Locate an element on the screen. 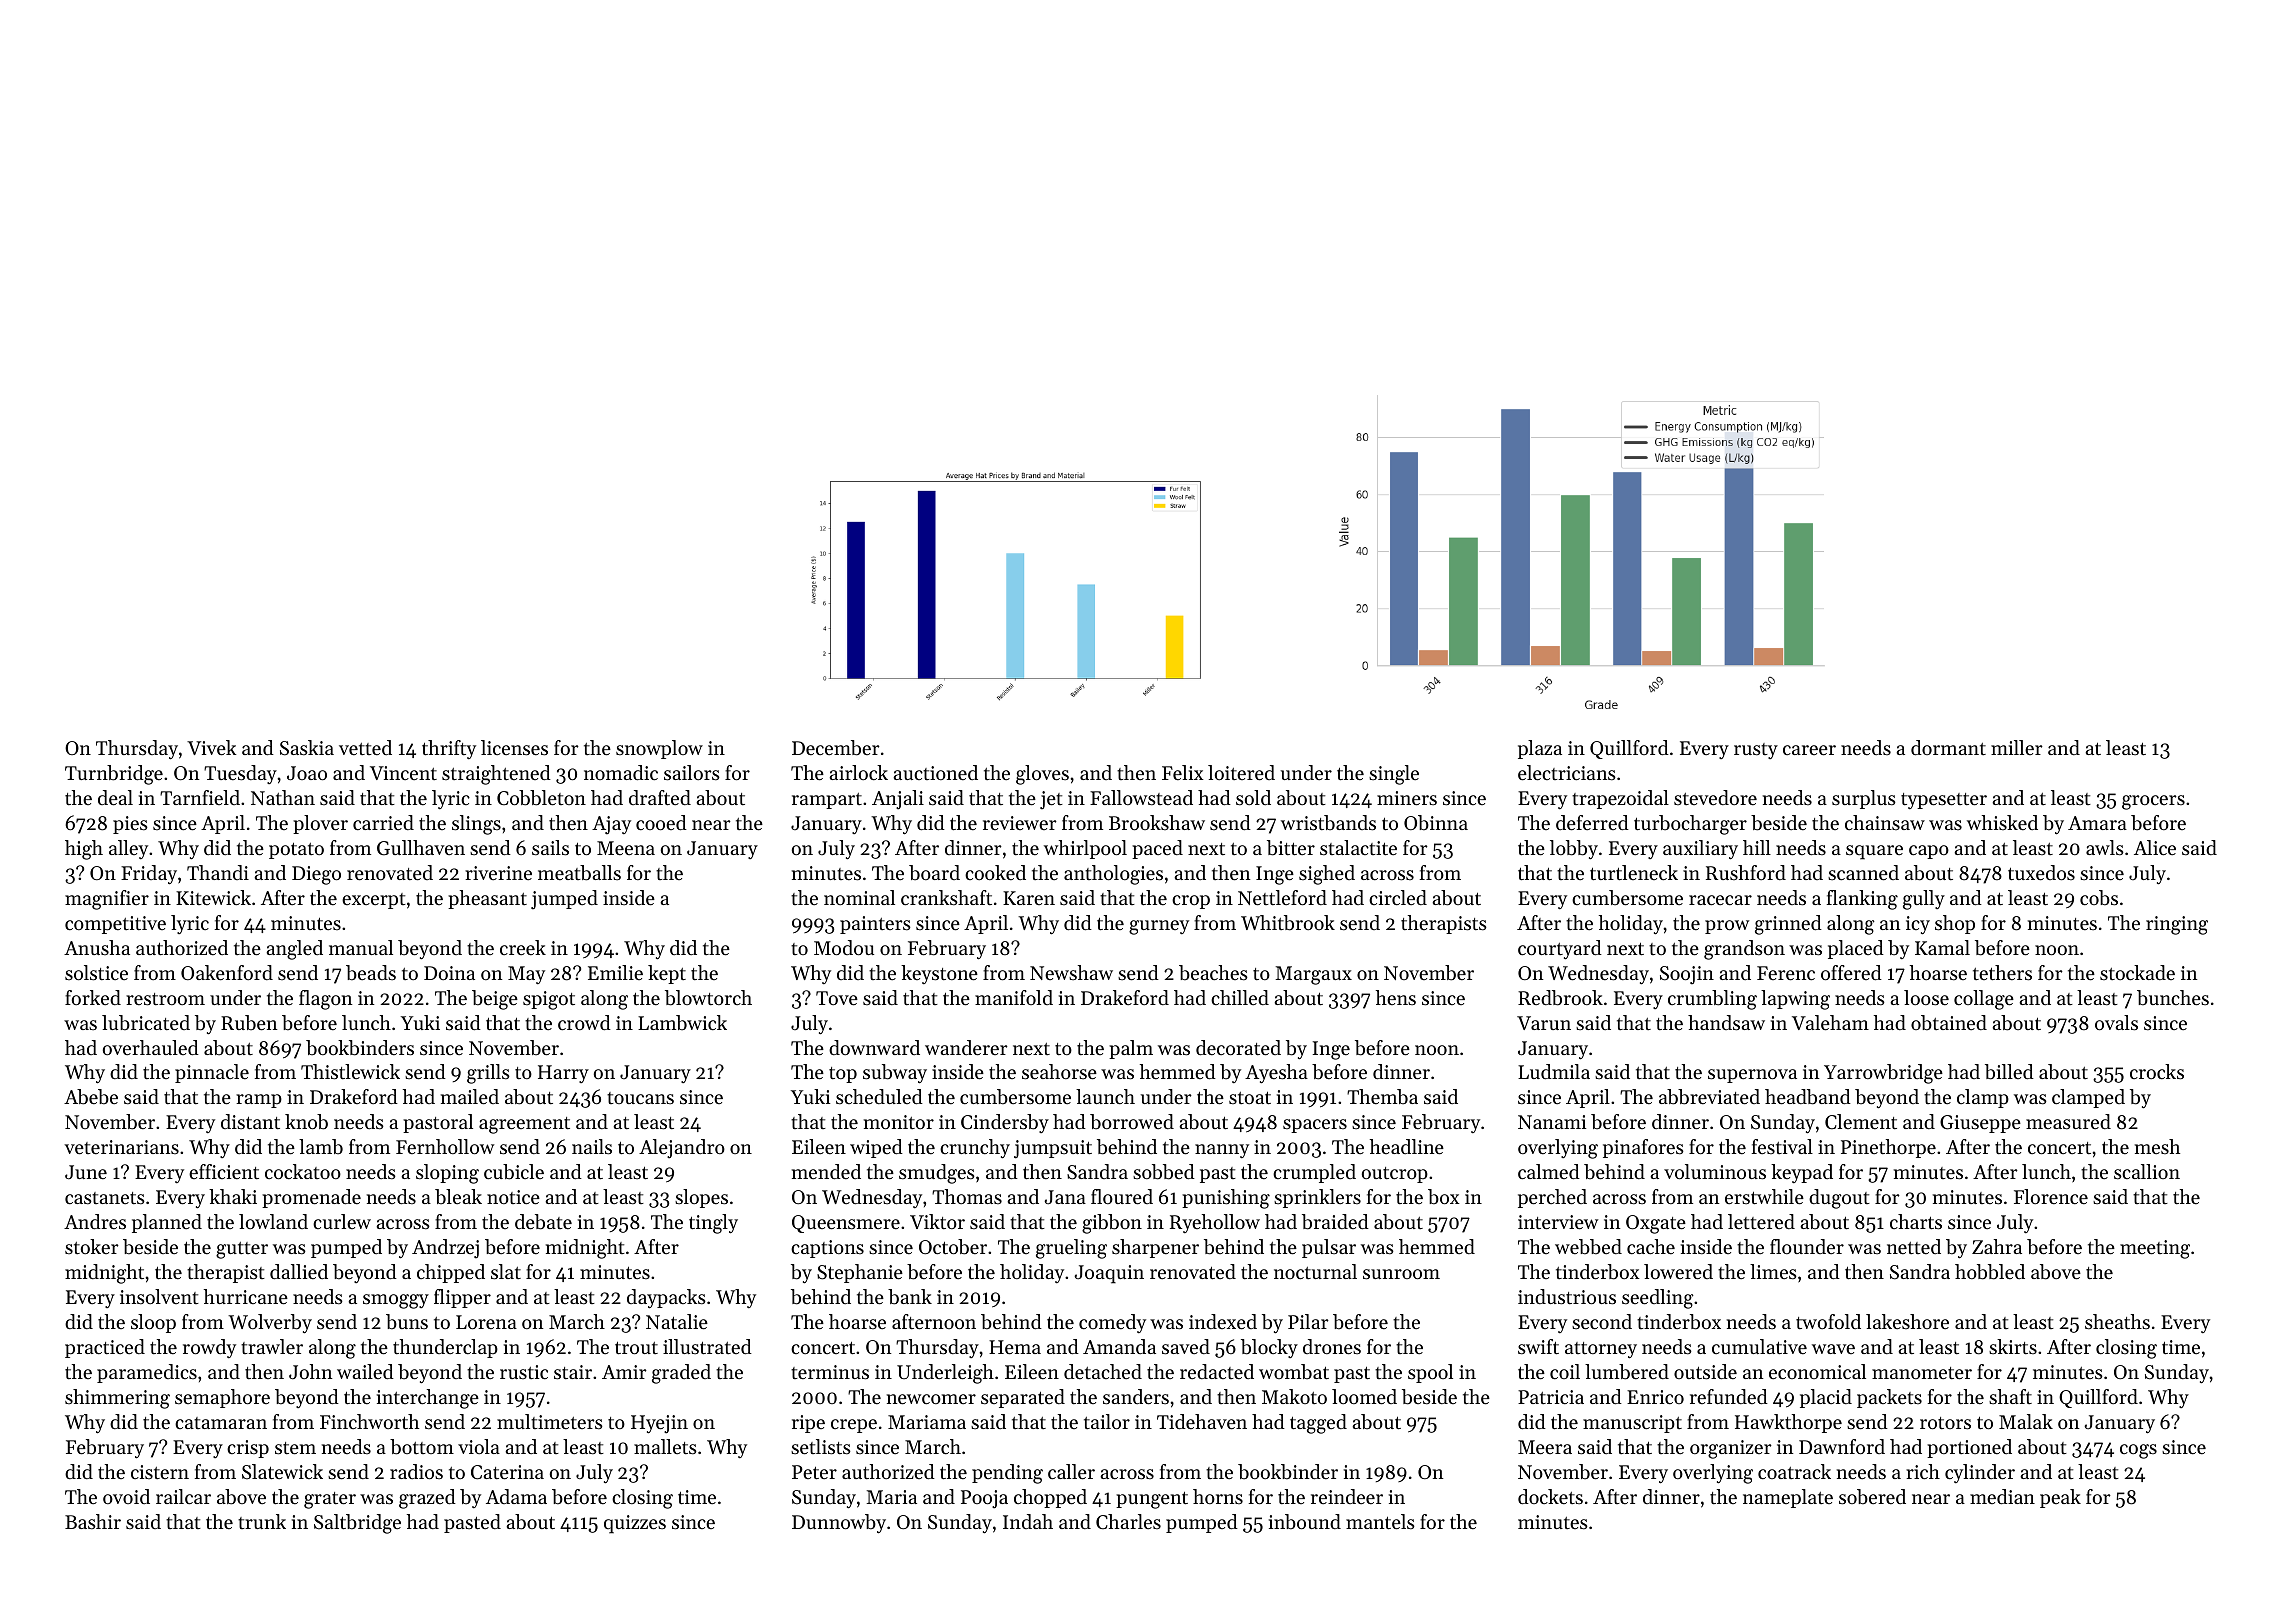 Image resolution: width=2282 pixels, height=1614 pixels. cogs is located at coordinates (2138, 1451).
